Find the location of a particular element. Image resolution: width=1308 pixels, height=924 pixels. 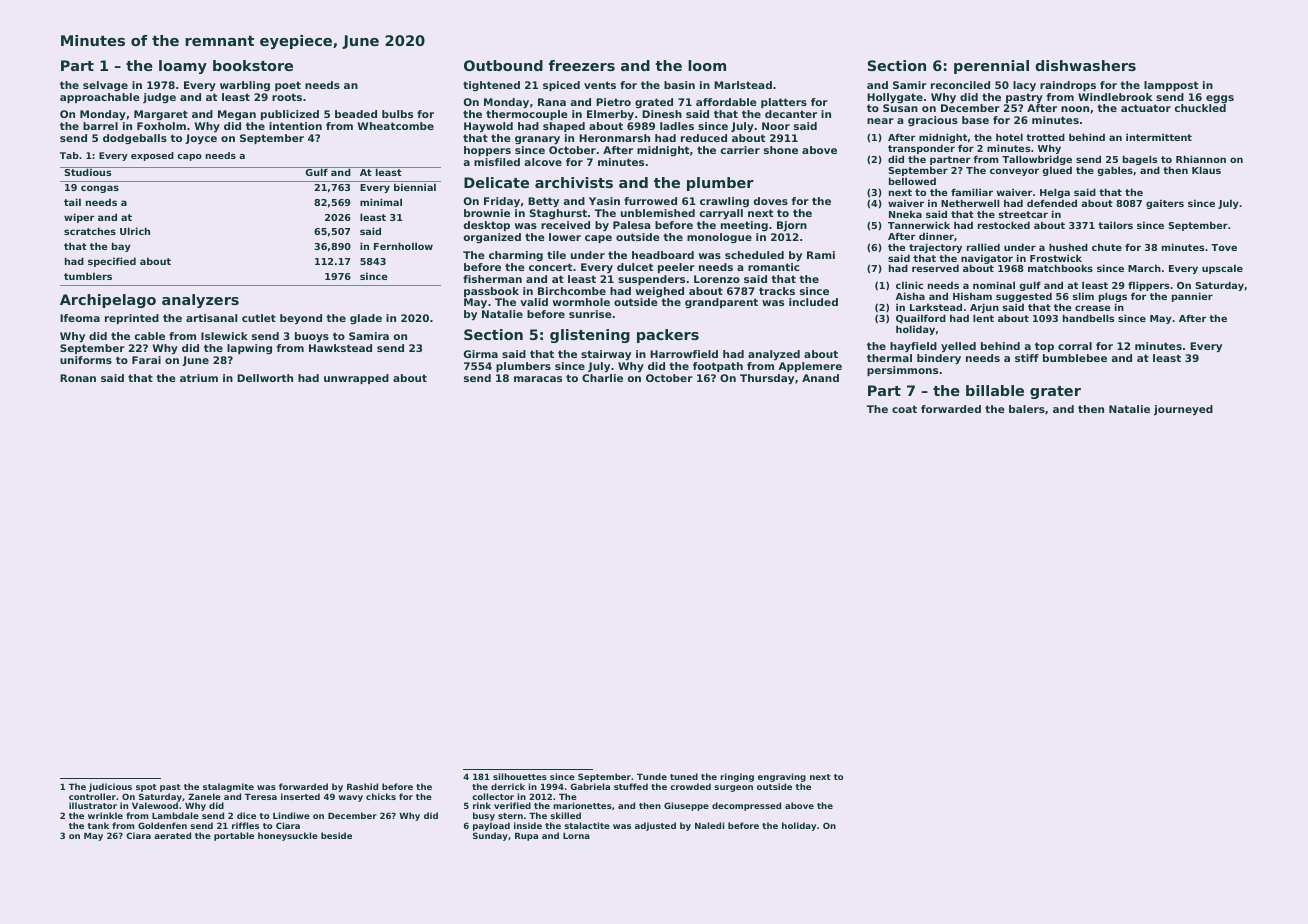

grated is located at coordinates (654, 103).
